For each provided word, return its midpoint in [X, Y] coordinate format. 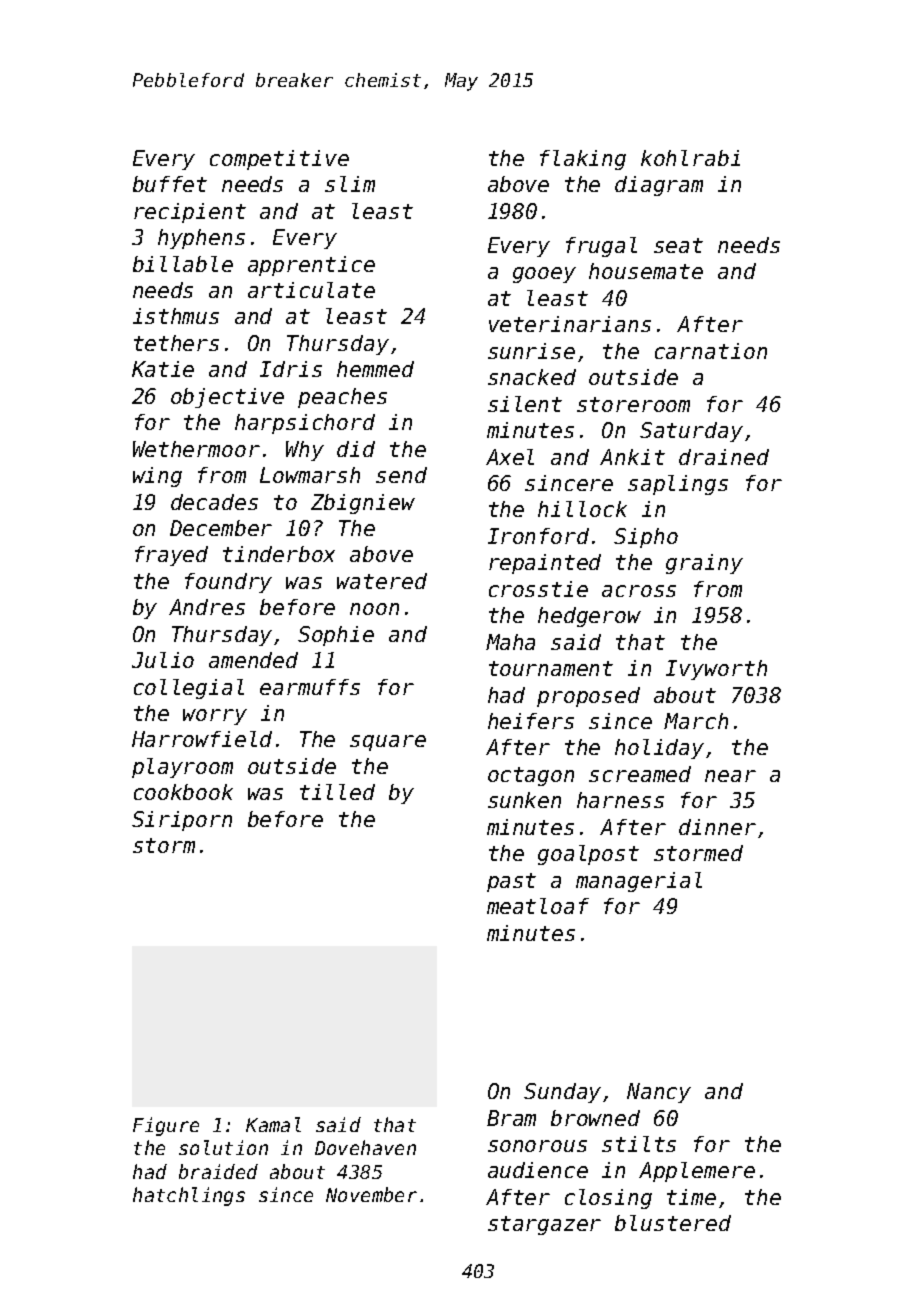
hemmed [375, 369]
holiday [659, 749]
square [388, 743]
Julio [163, 660]
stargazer [544, 1225]
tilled [337, 792]
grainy [704, 564]
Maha [510, 642]
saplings [678, 485]
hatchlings [189, 1196]
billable [183, 264]
